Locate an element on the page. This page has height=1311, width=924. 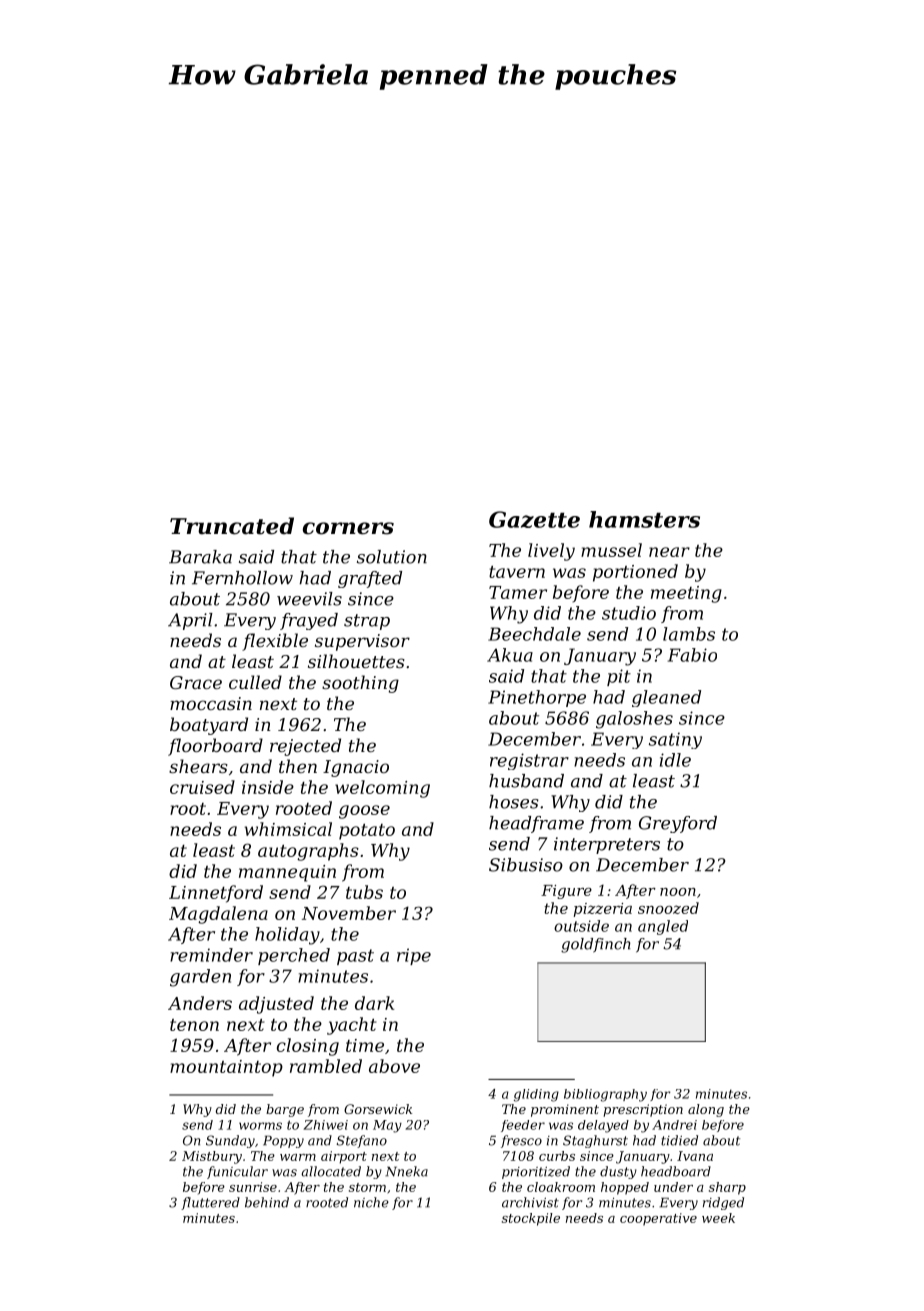
along is located at coordinates (706, 1110).
